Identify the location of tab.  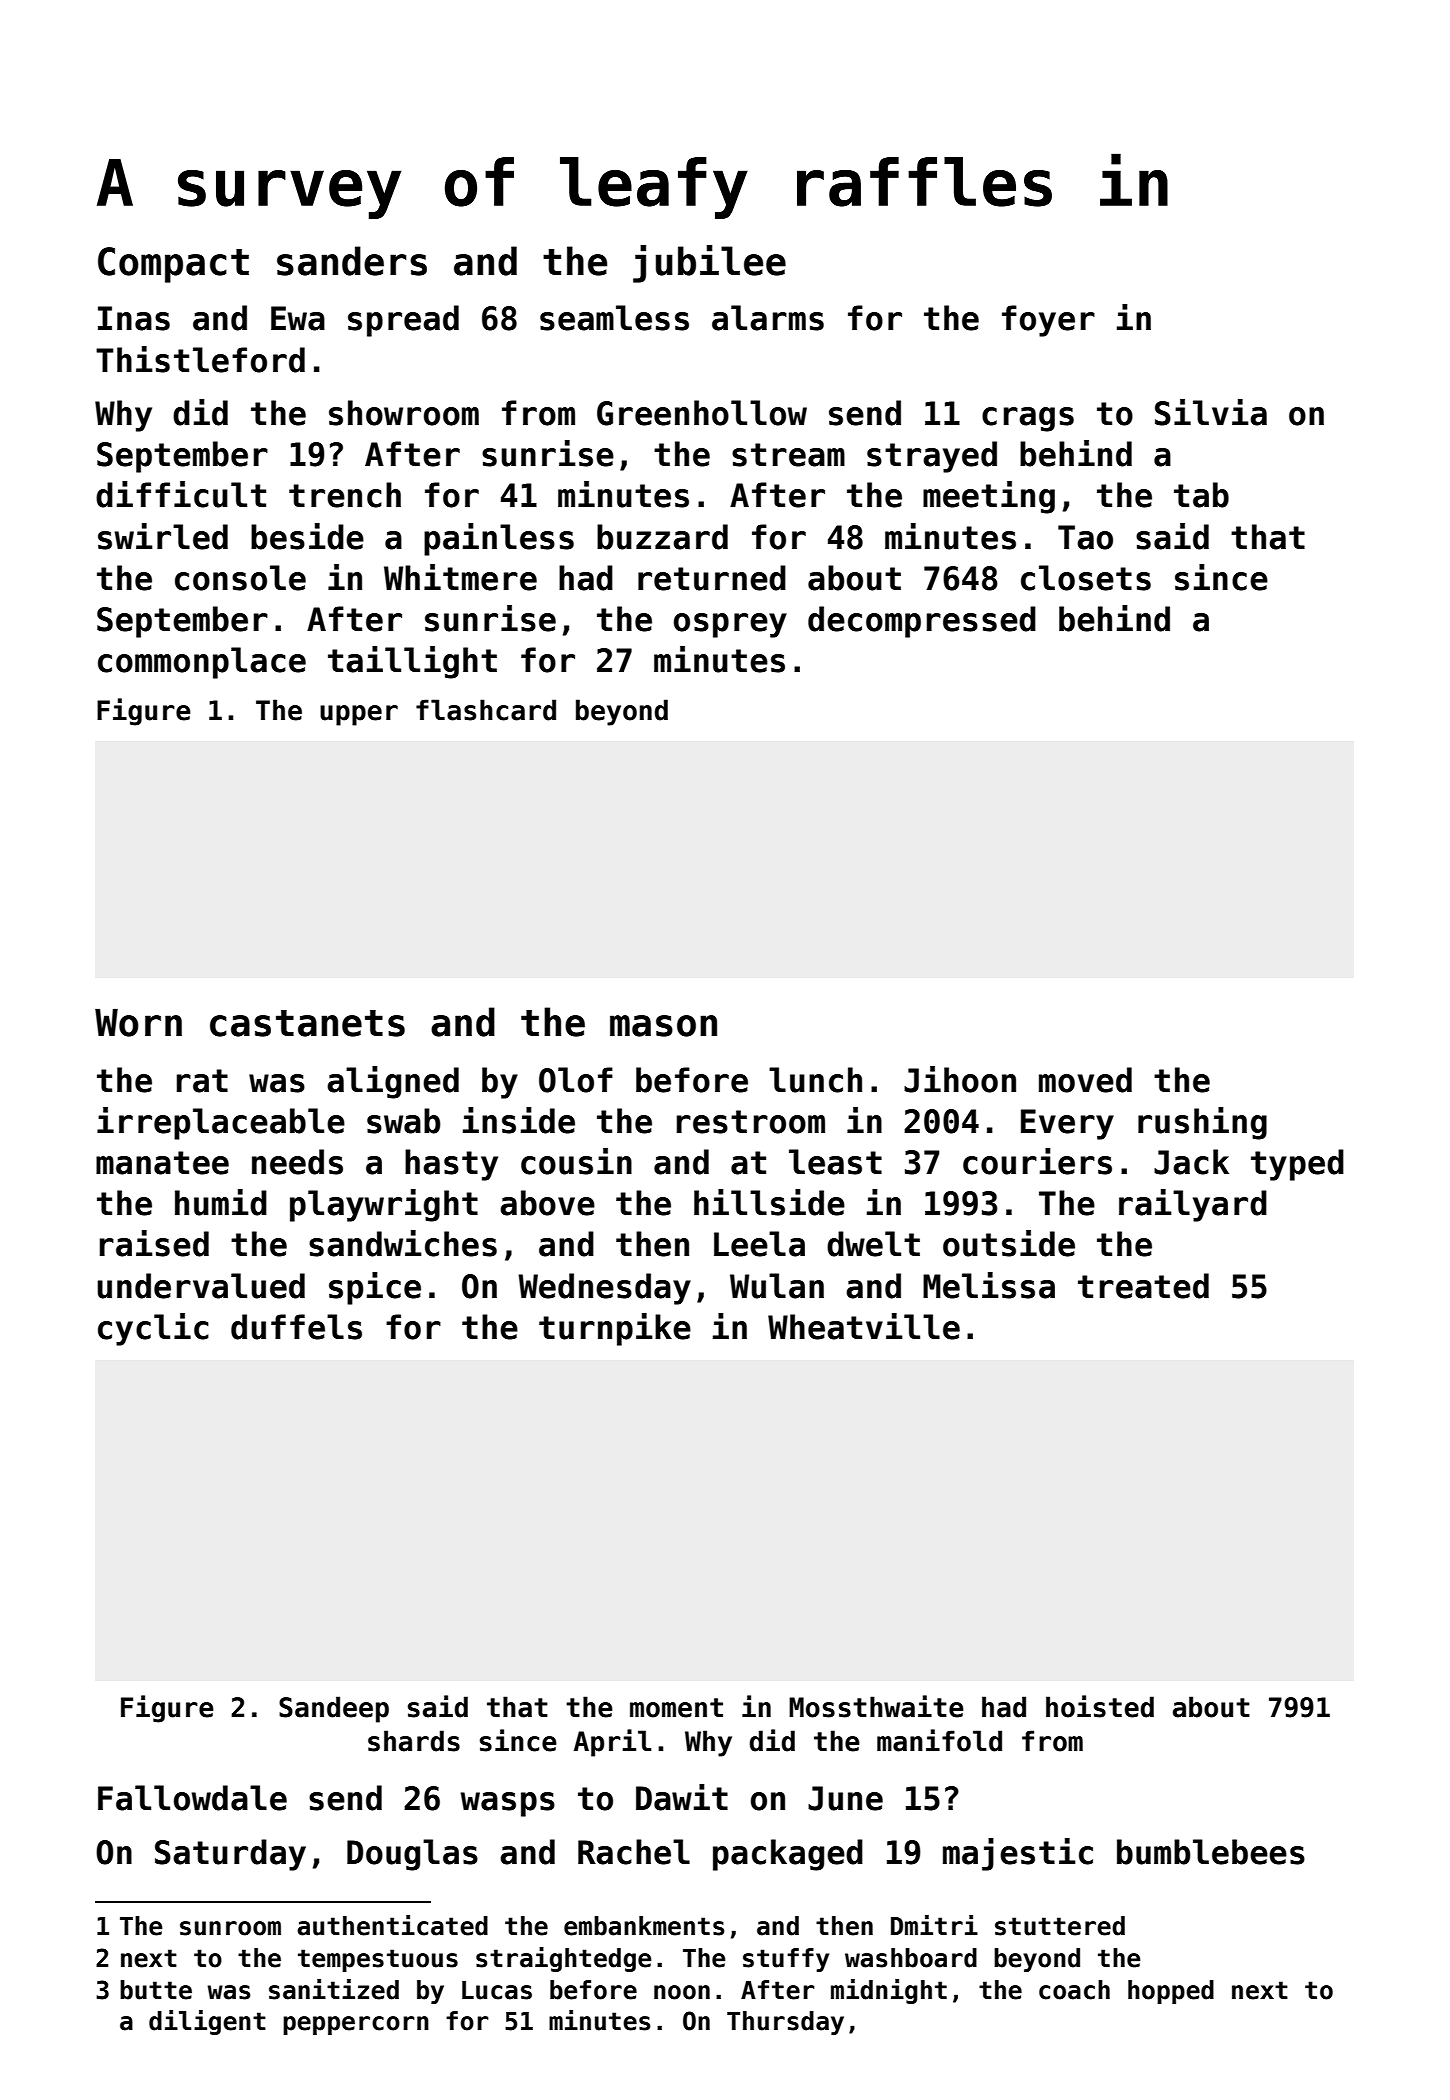
(1201, 495).
